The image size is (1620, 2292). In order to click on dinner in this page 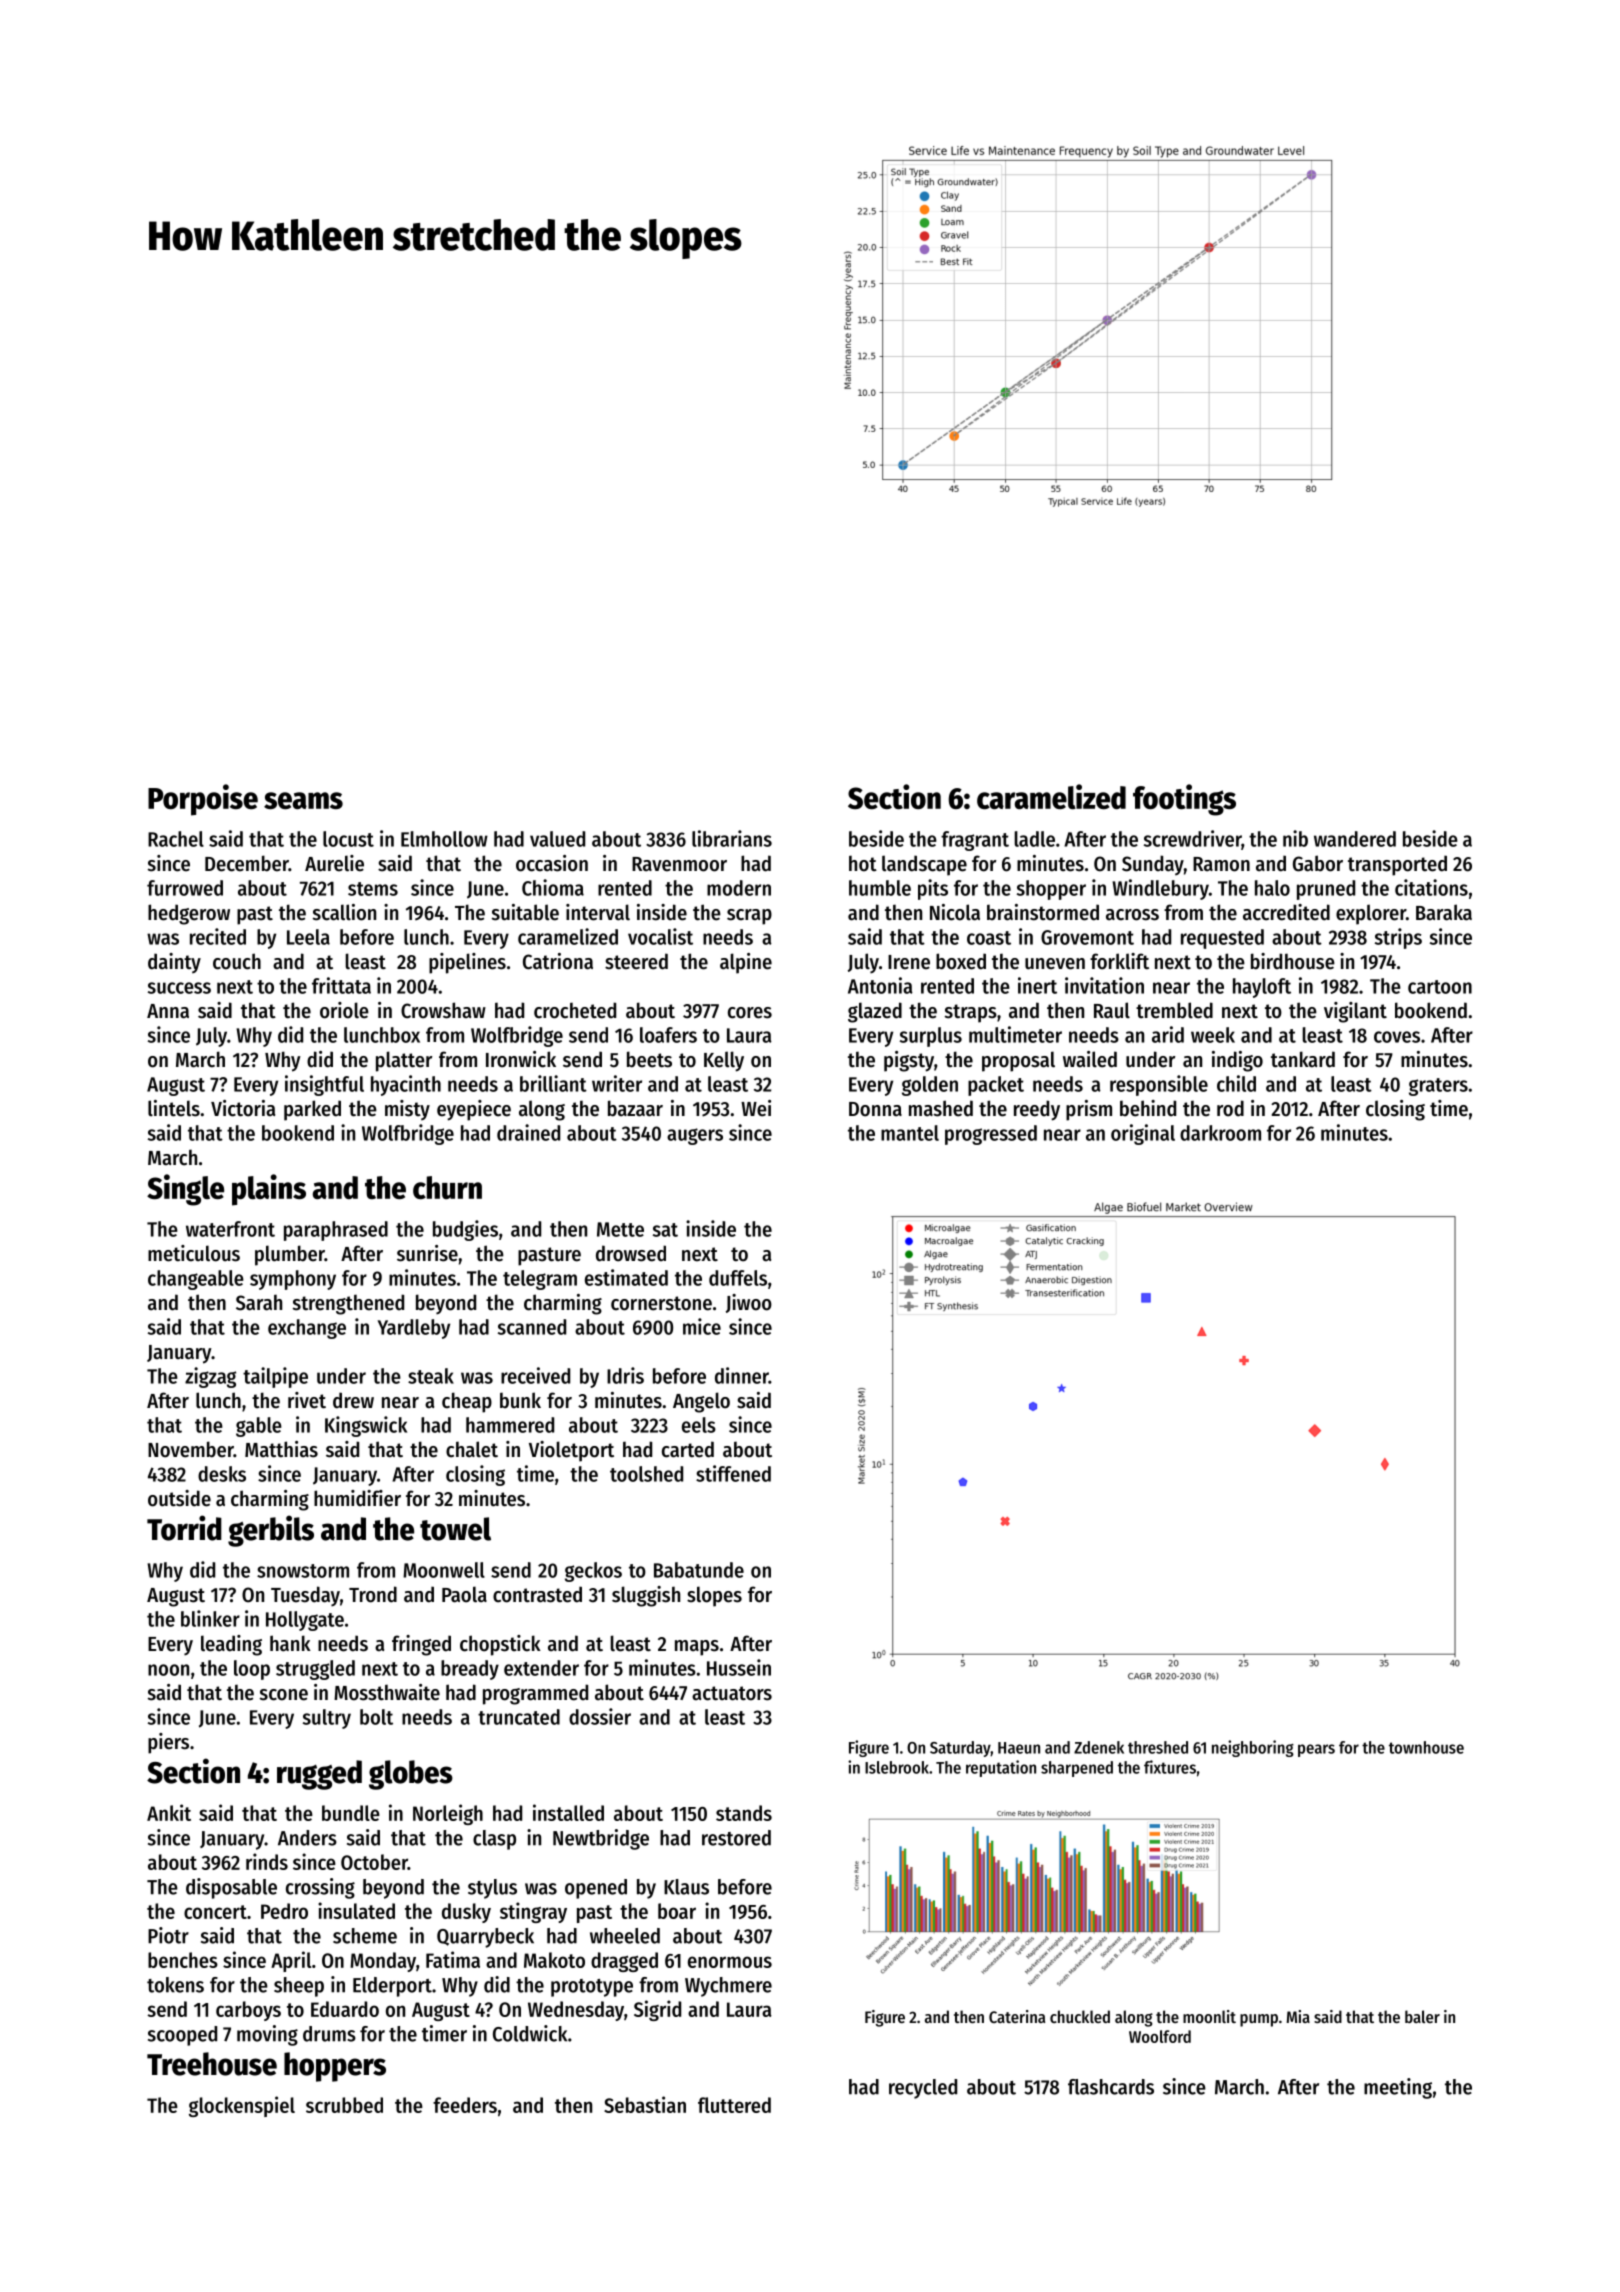, I will do `click(742, 1375)`.
